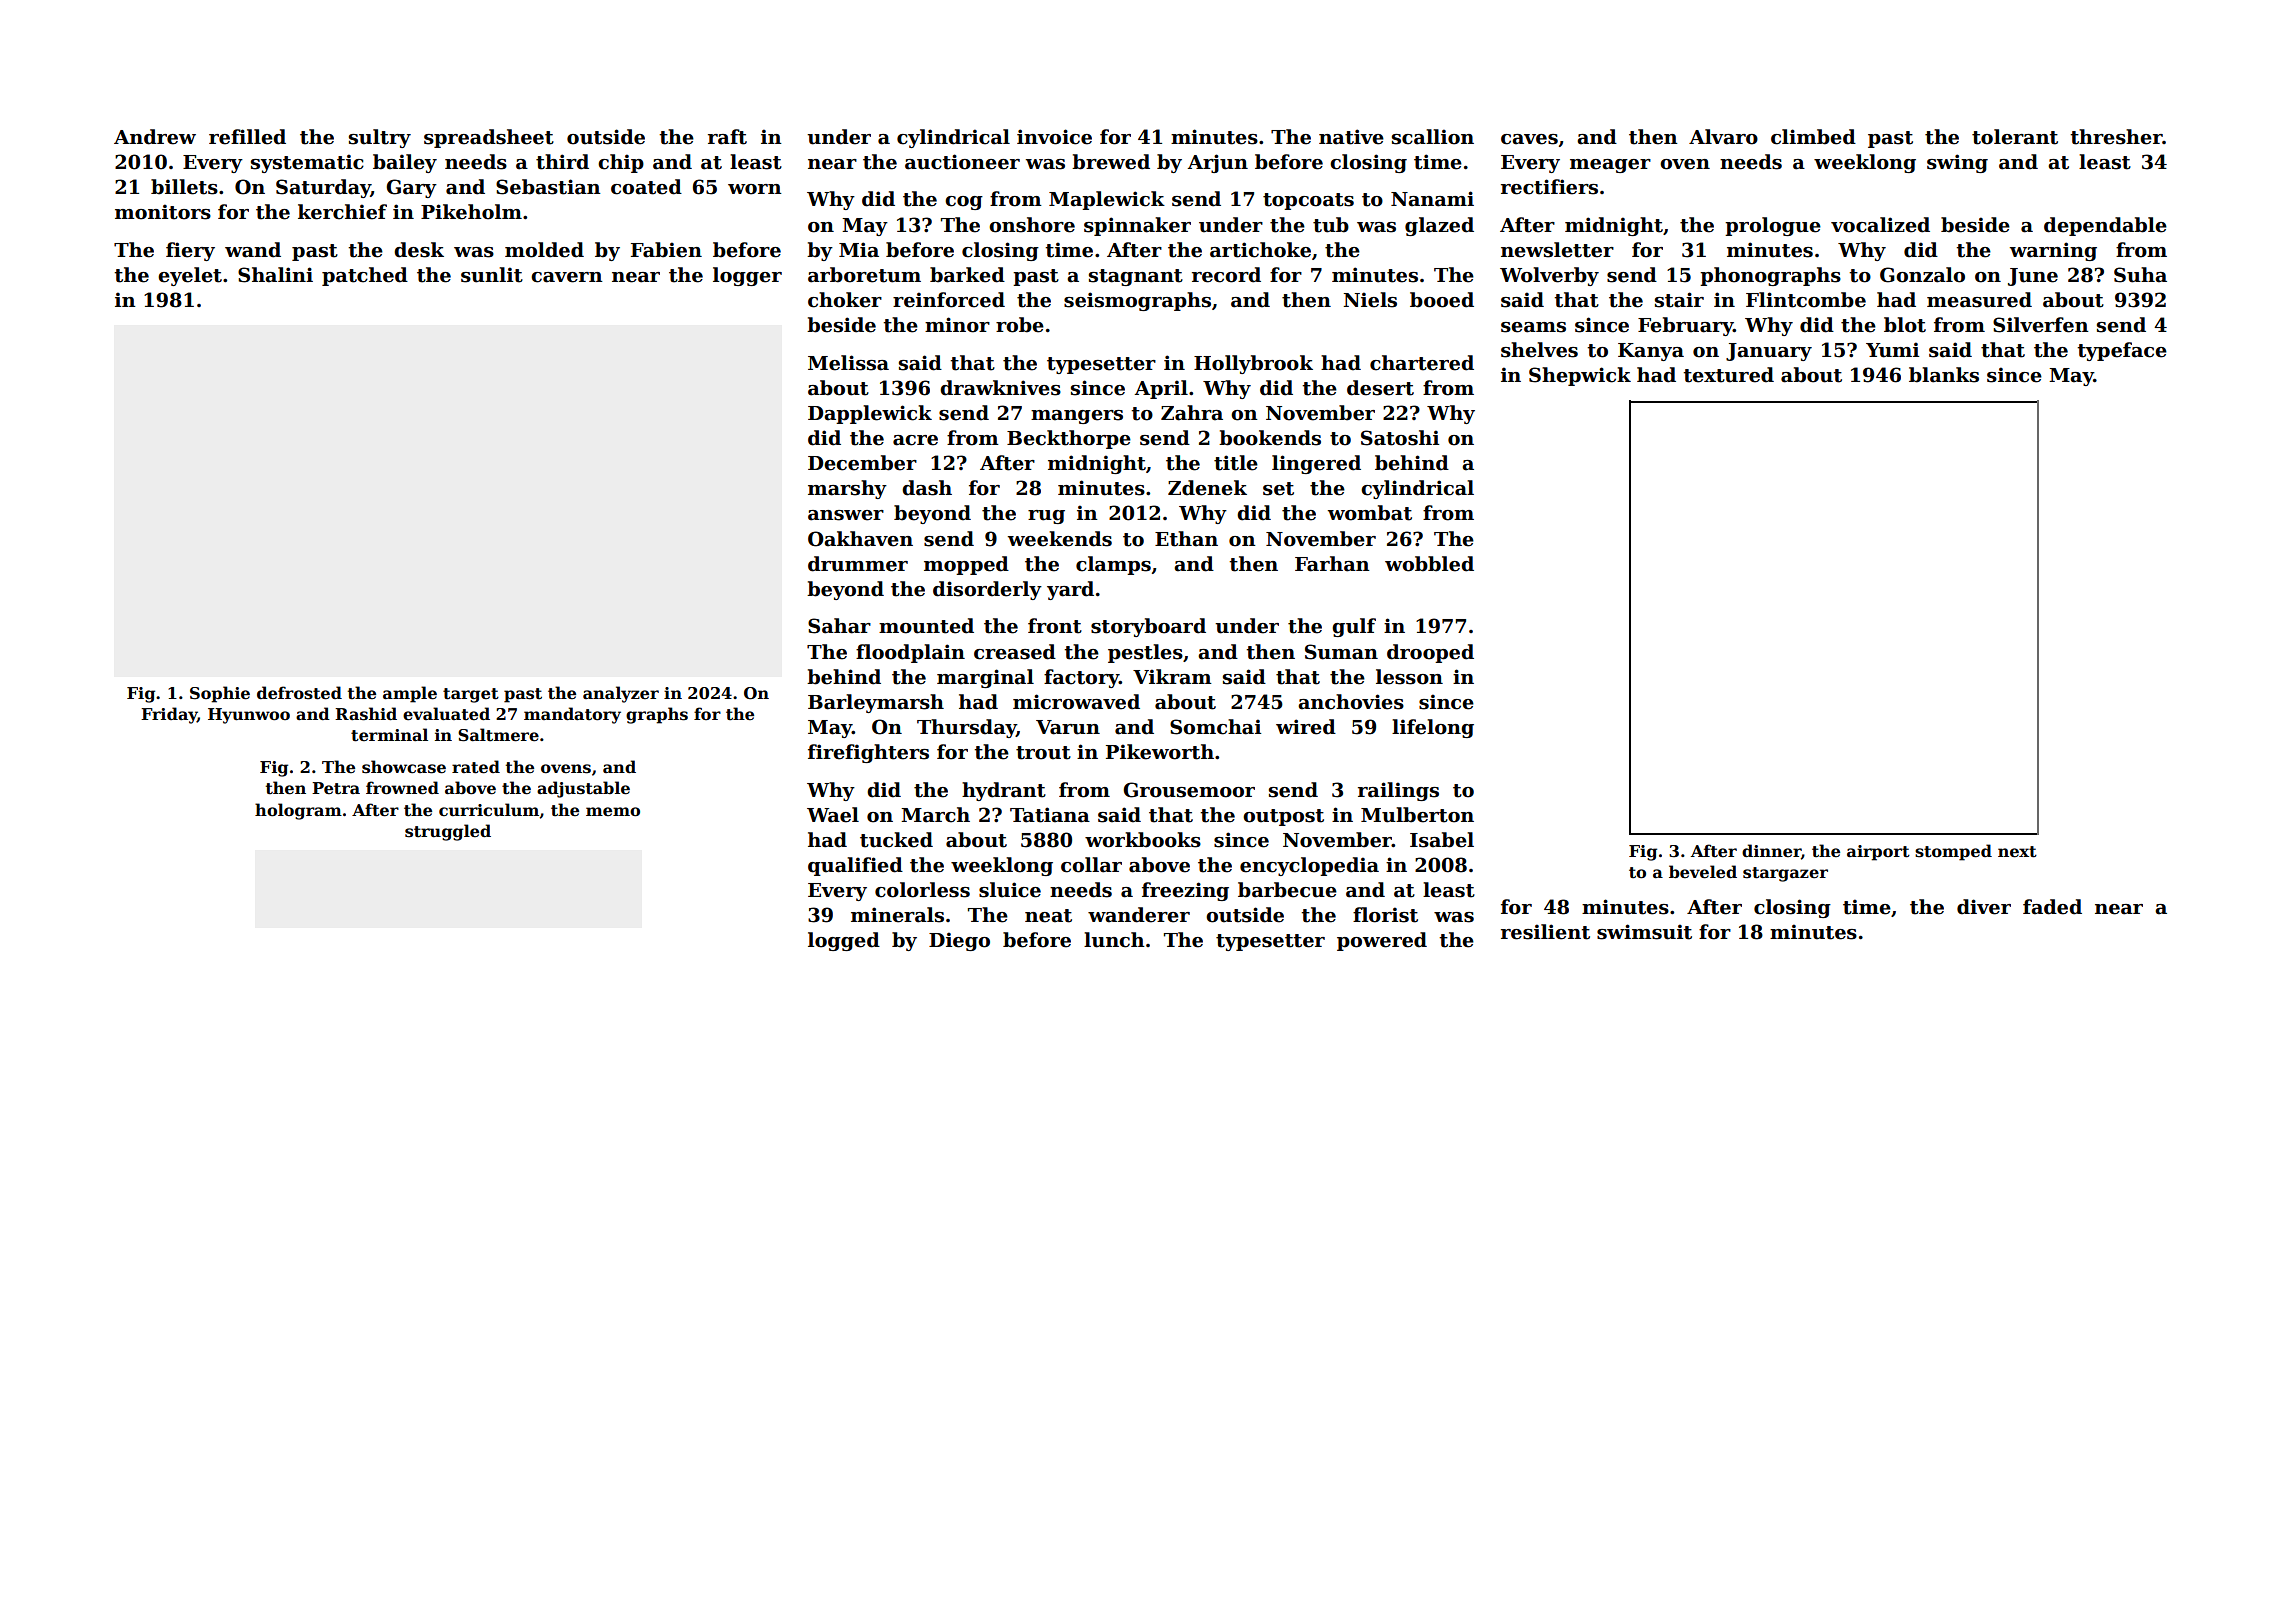 The image size is (2282, 1614). Describe the element at coordinates (1529, 139) in the page. I see `caves` at that location.
